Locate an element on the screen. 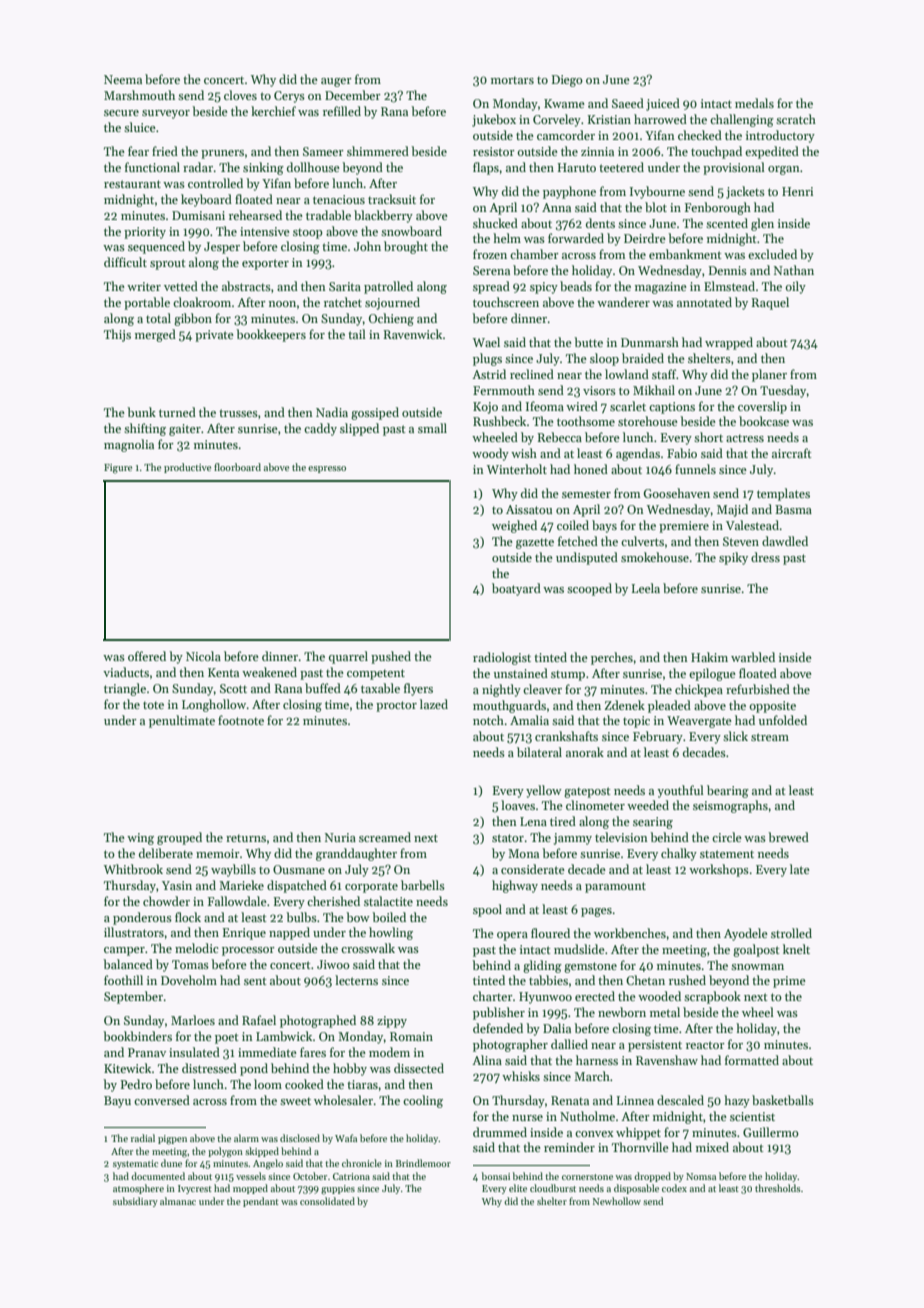 Image resolution: width=924 pixels, height=1308 pixels. flyers is located at coordinates (418, 689).
